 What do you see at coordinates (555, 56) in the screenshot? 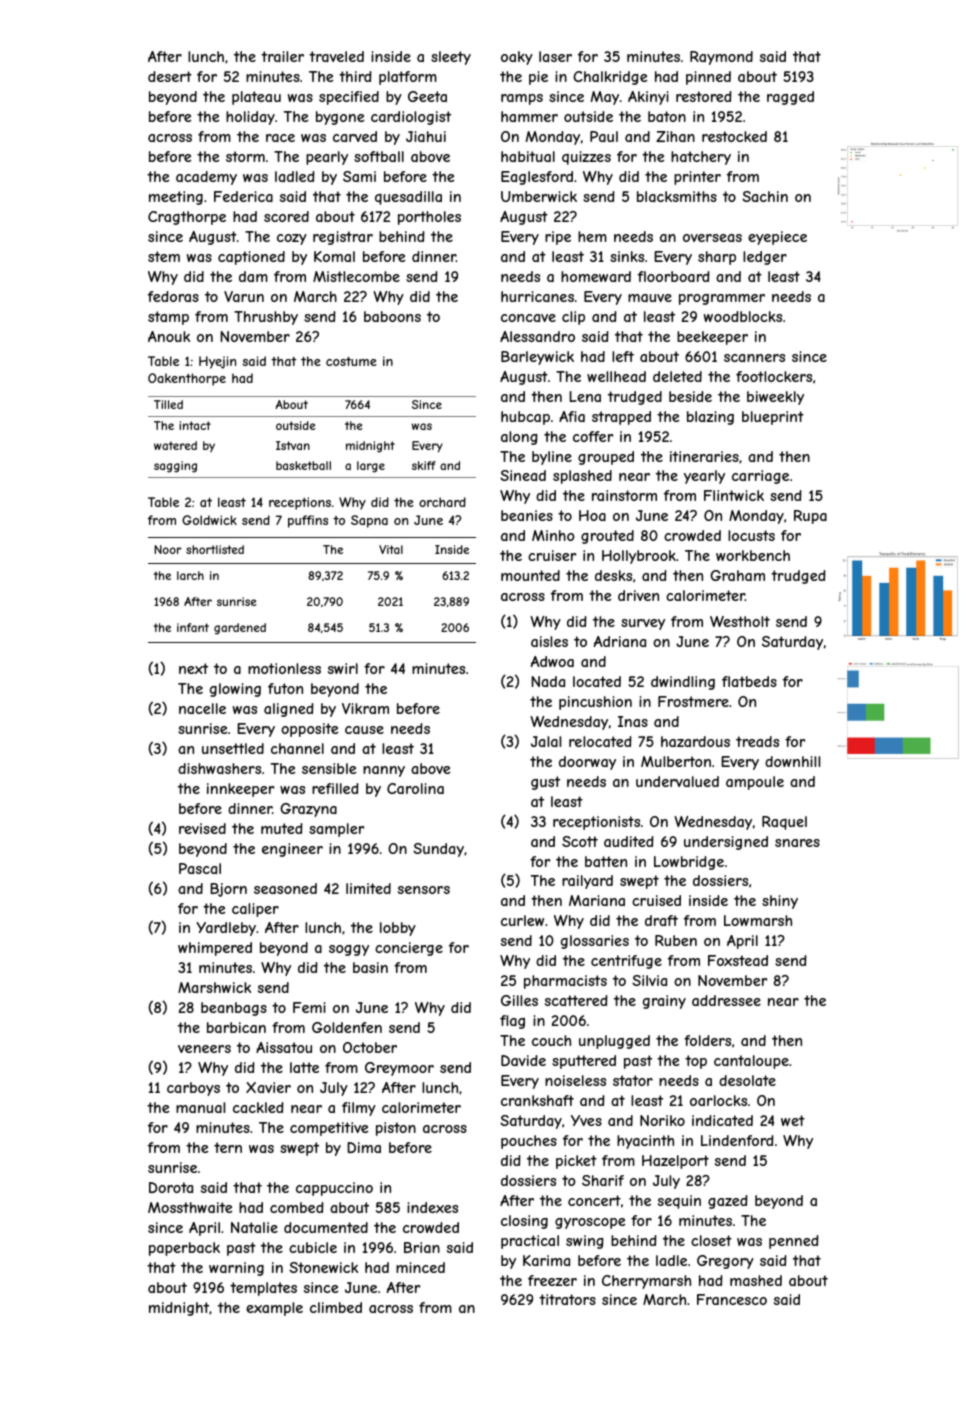
I see `laser` at bounding box center [555, 56].
